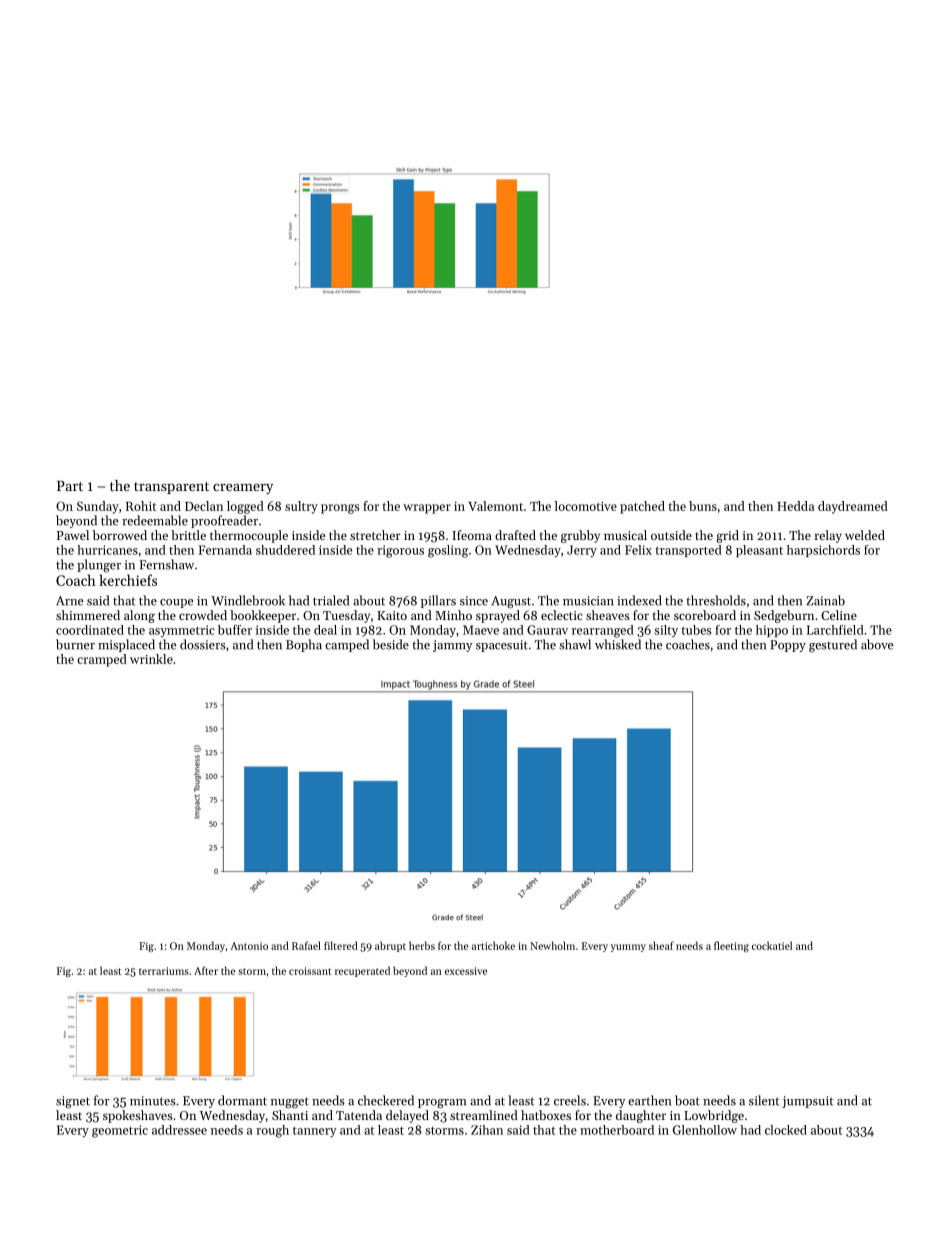 The width and height of the page is (952, 1233). I want to click on Poppy, so click(788, 646).
